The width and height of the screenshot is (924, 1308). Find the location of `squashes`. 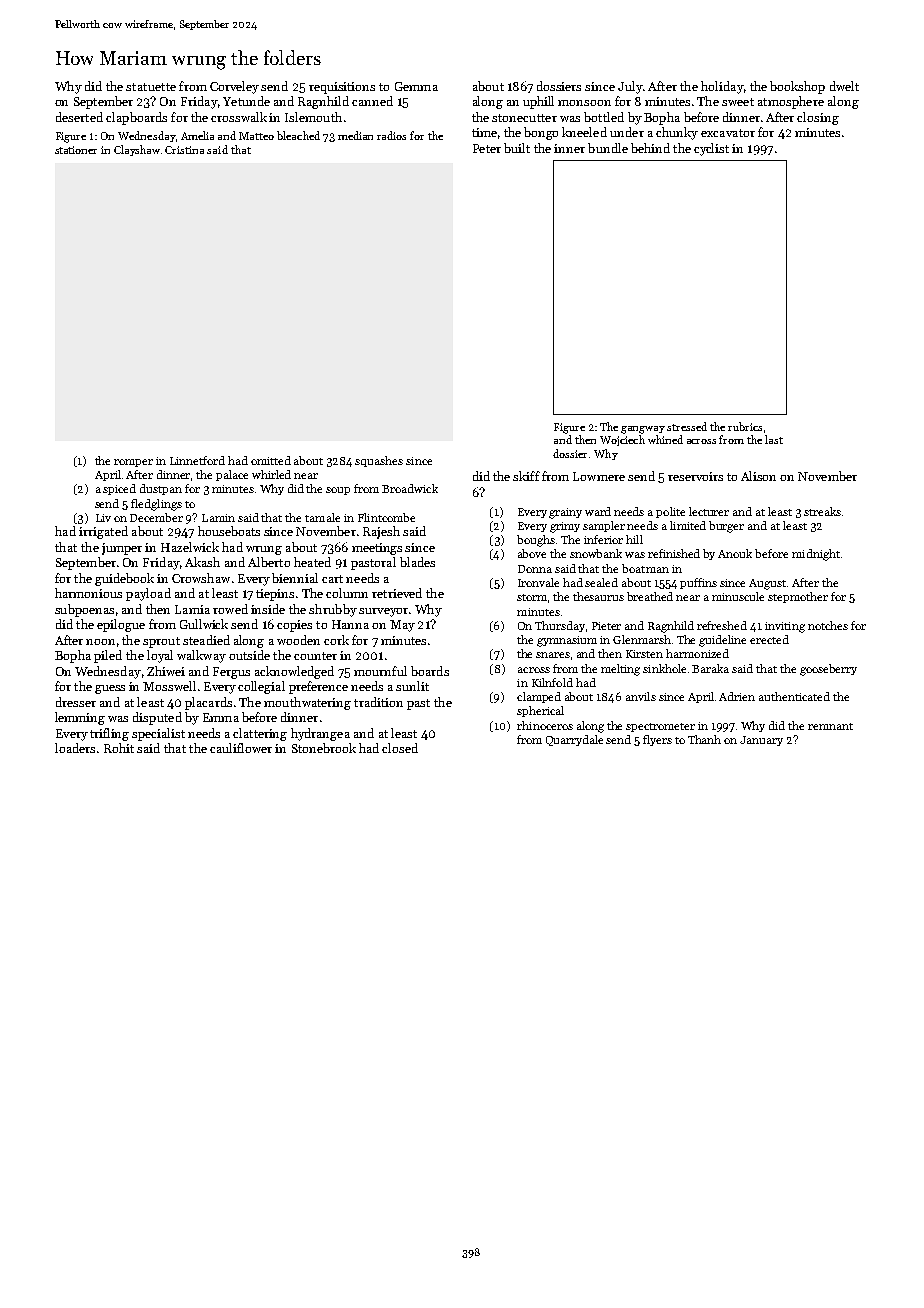

squashes is located at coordinates (379, 461).
